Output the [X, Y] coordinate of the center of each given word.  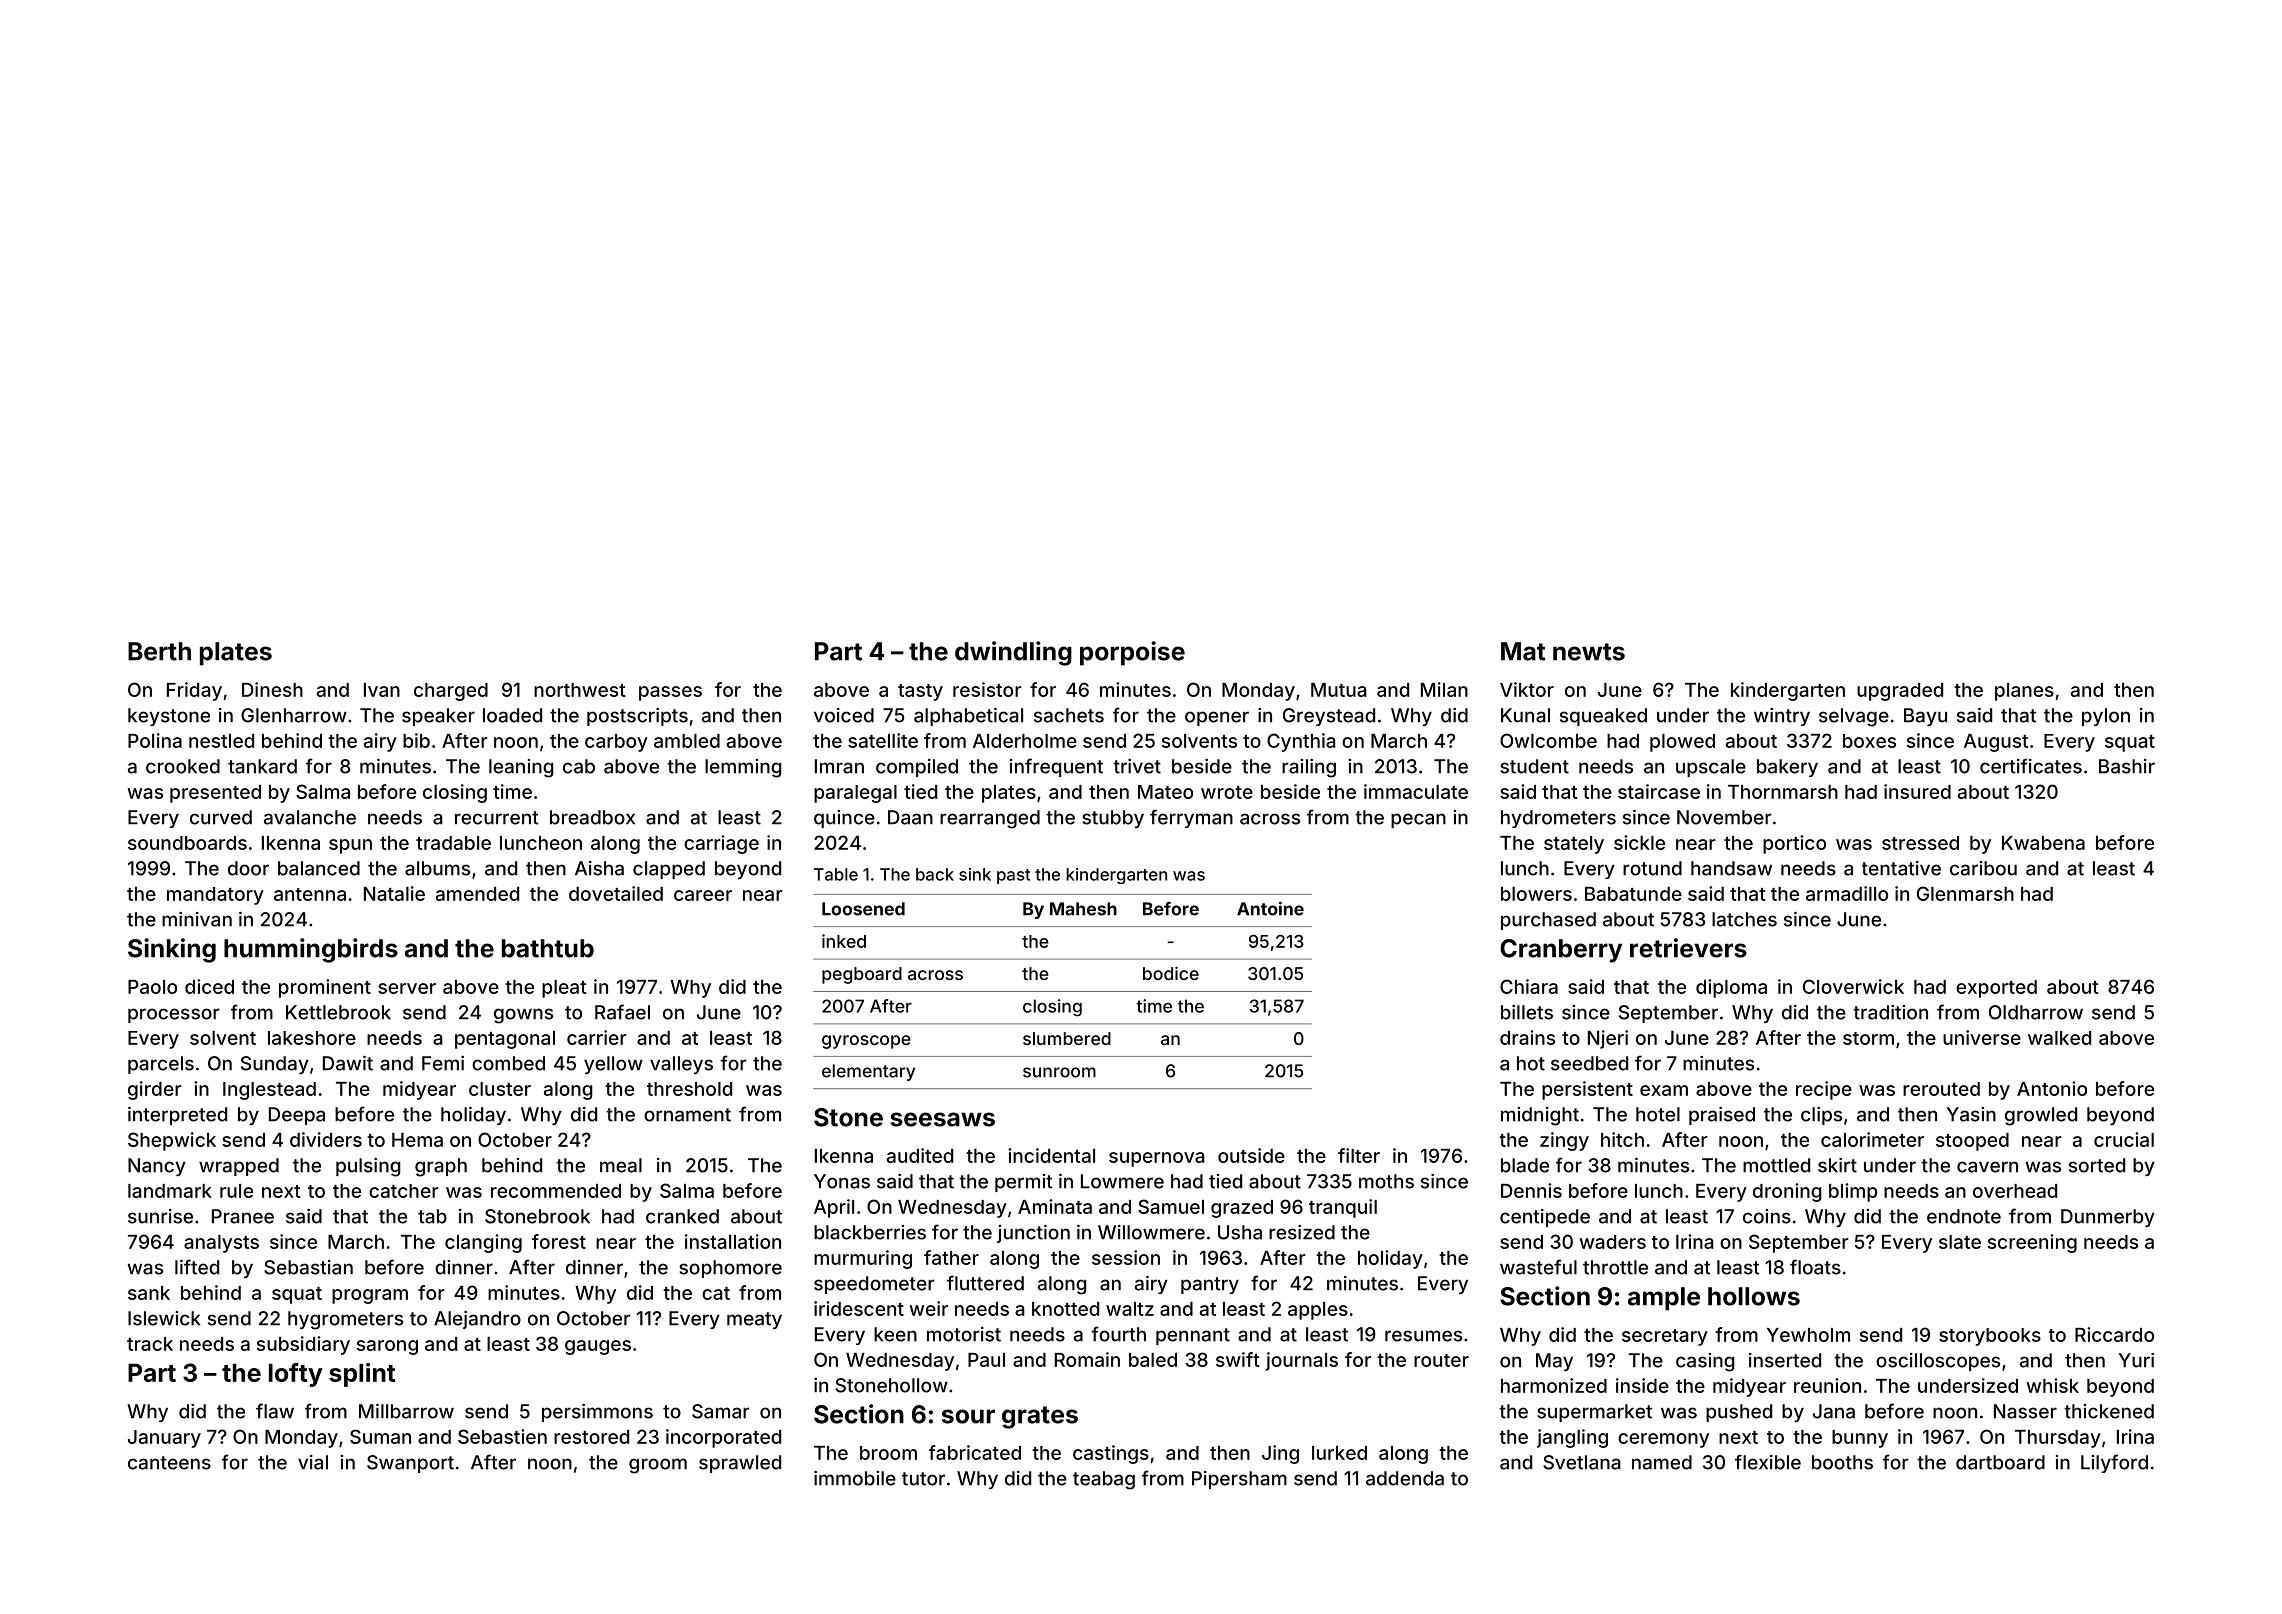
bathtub [548, 948]
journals [1301, 1361]
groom [658, 1466]
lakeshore [312, 1038]
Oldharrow [2036, 1012]
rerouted [1941, 1089]
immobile [855, 1478]
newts [1589, 652]
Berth [159, 651]
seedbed [1589, 1063]
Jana [1834, 1411]
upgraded [1900, 692]
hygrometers [345, 1320]
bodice [1171, 973]
